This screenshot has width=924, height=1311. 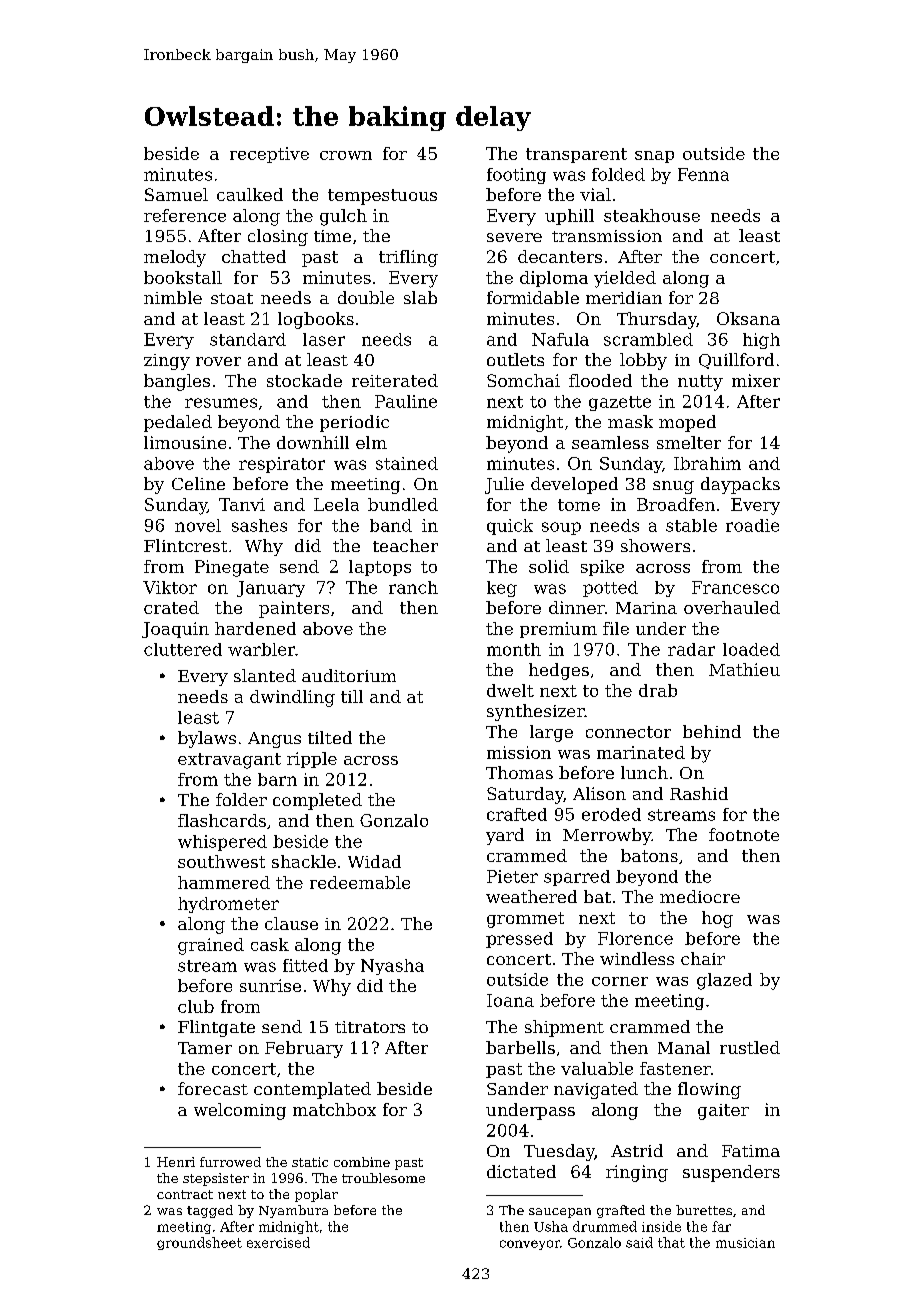 I want to click on keg, so click(x=502, y=589).
